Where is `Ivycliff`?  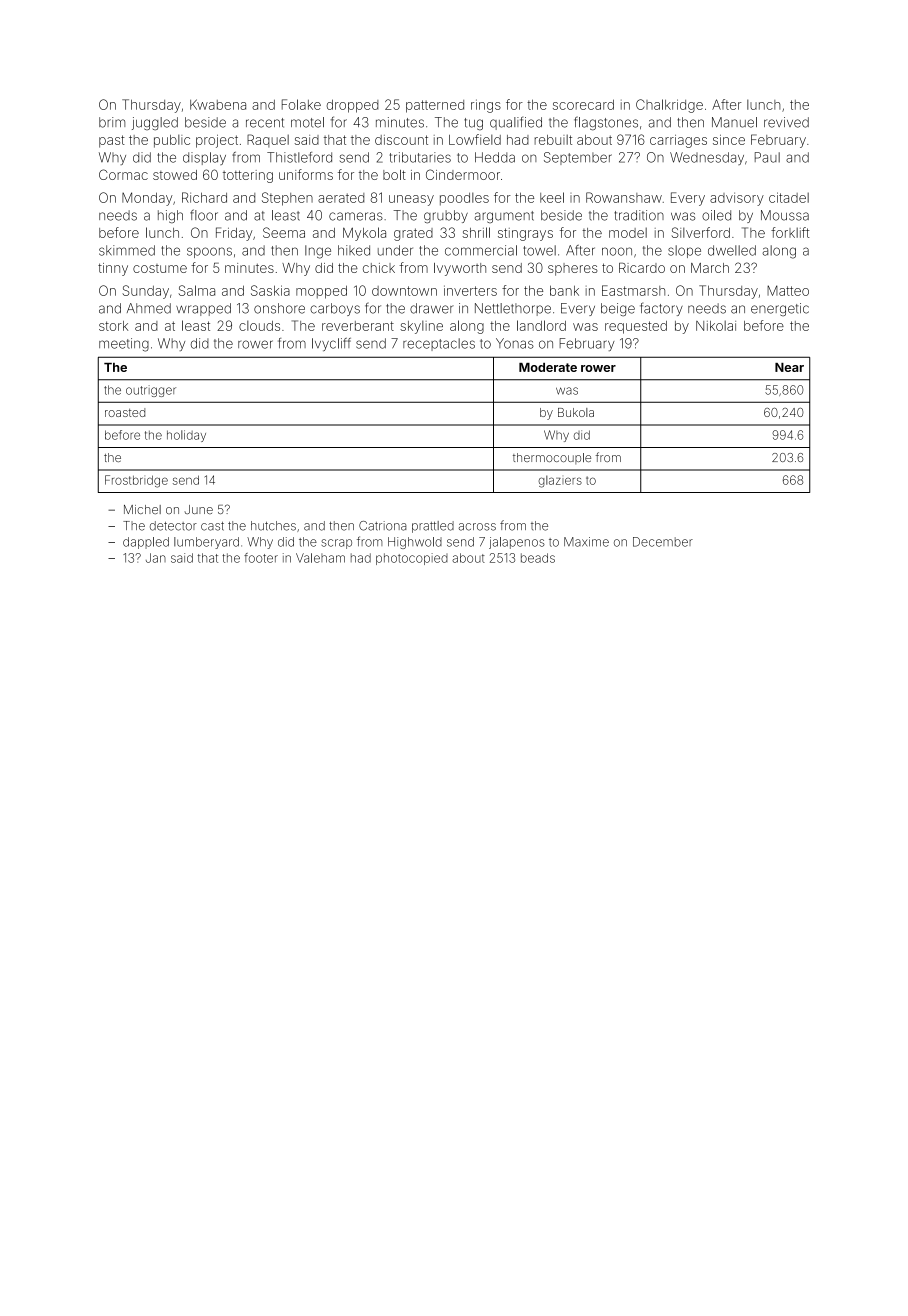
Ivycliff is located at coordinates (331, 344).
